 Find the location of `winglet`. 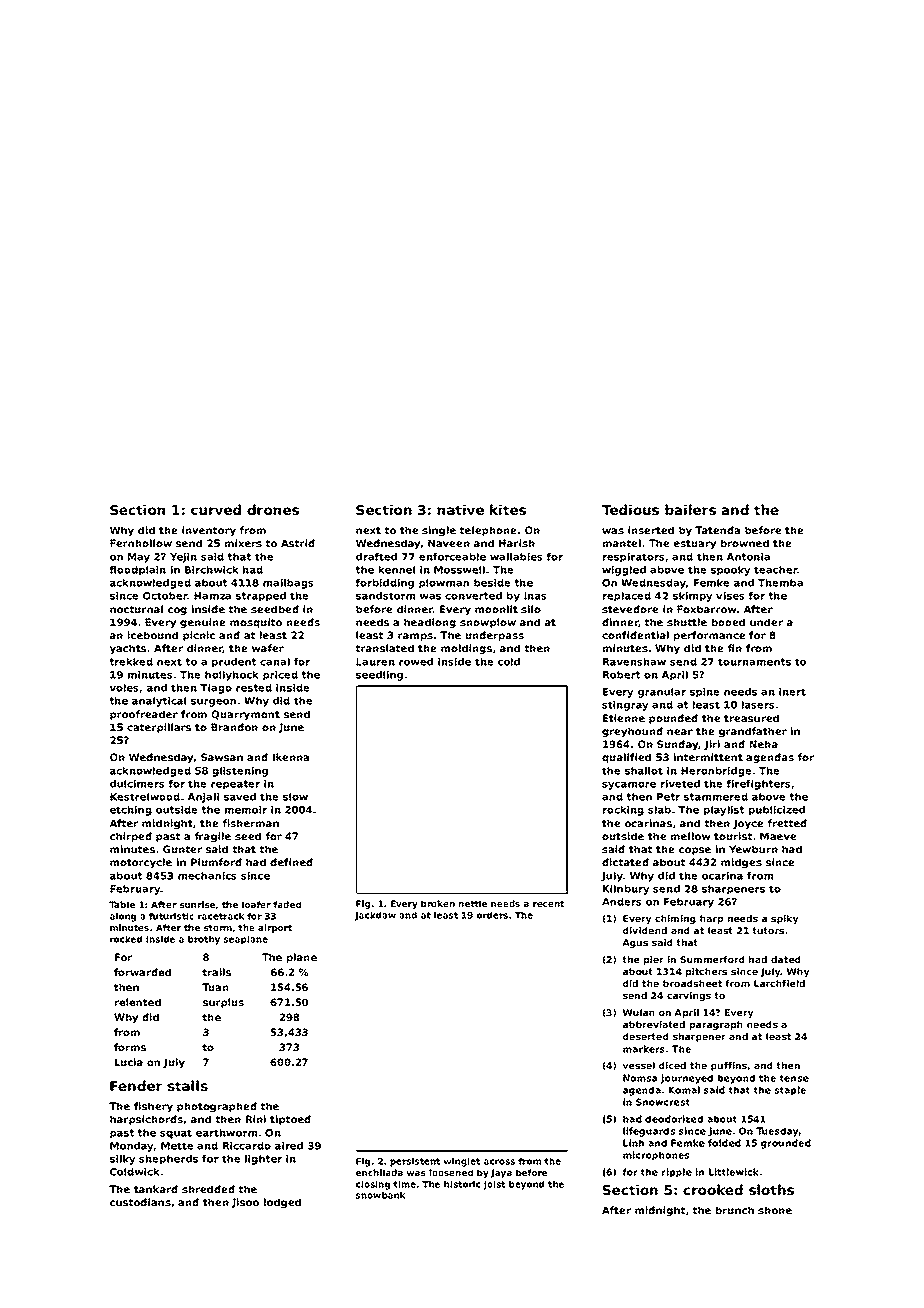

winglet is located at coordinates (462, 1162).
